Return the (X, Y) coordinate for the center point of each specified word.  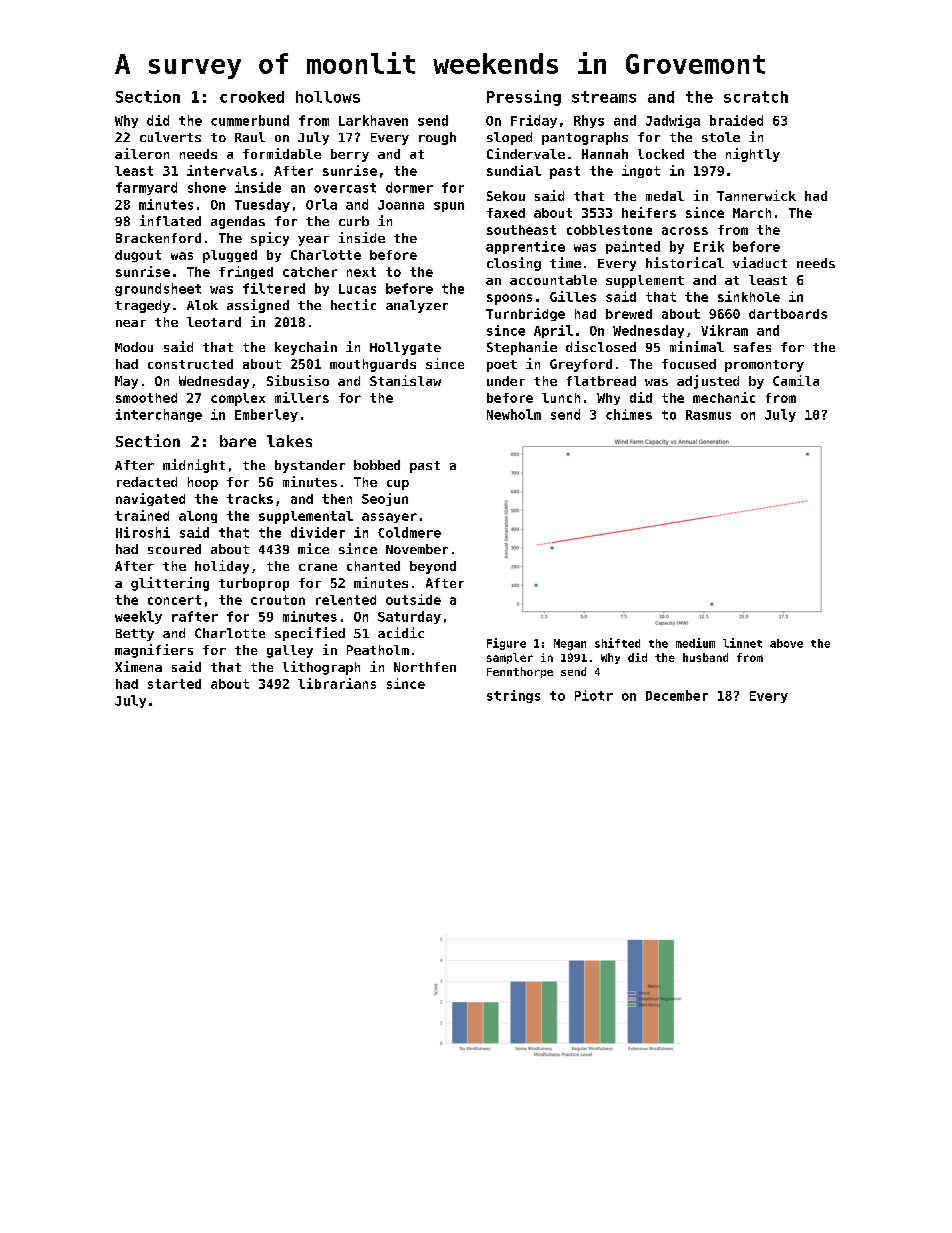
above (786, 643)
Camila (796, 380)
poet (502, 366)
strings (513, 696)
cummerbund (250, 120)
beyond (433, 567)
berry (350, 155)
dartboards (788, 314)
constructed (190, 364)
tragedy (142, 306)
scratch (756, 97)
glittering (170, 584)
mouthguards (373, 365)
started (174, 684)
